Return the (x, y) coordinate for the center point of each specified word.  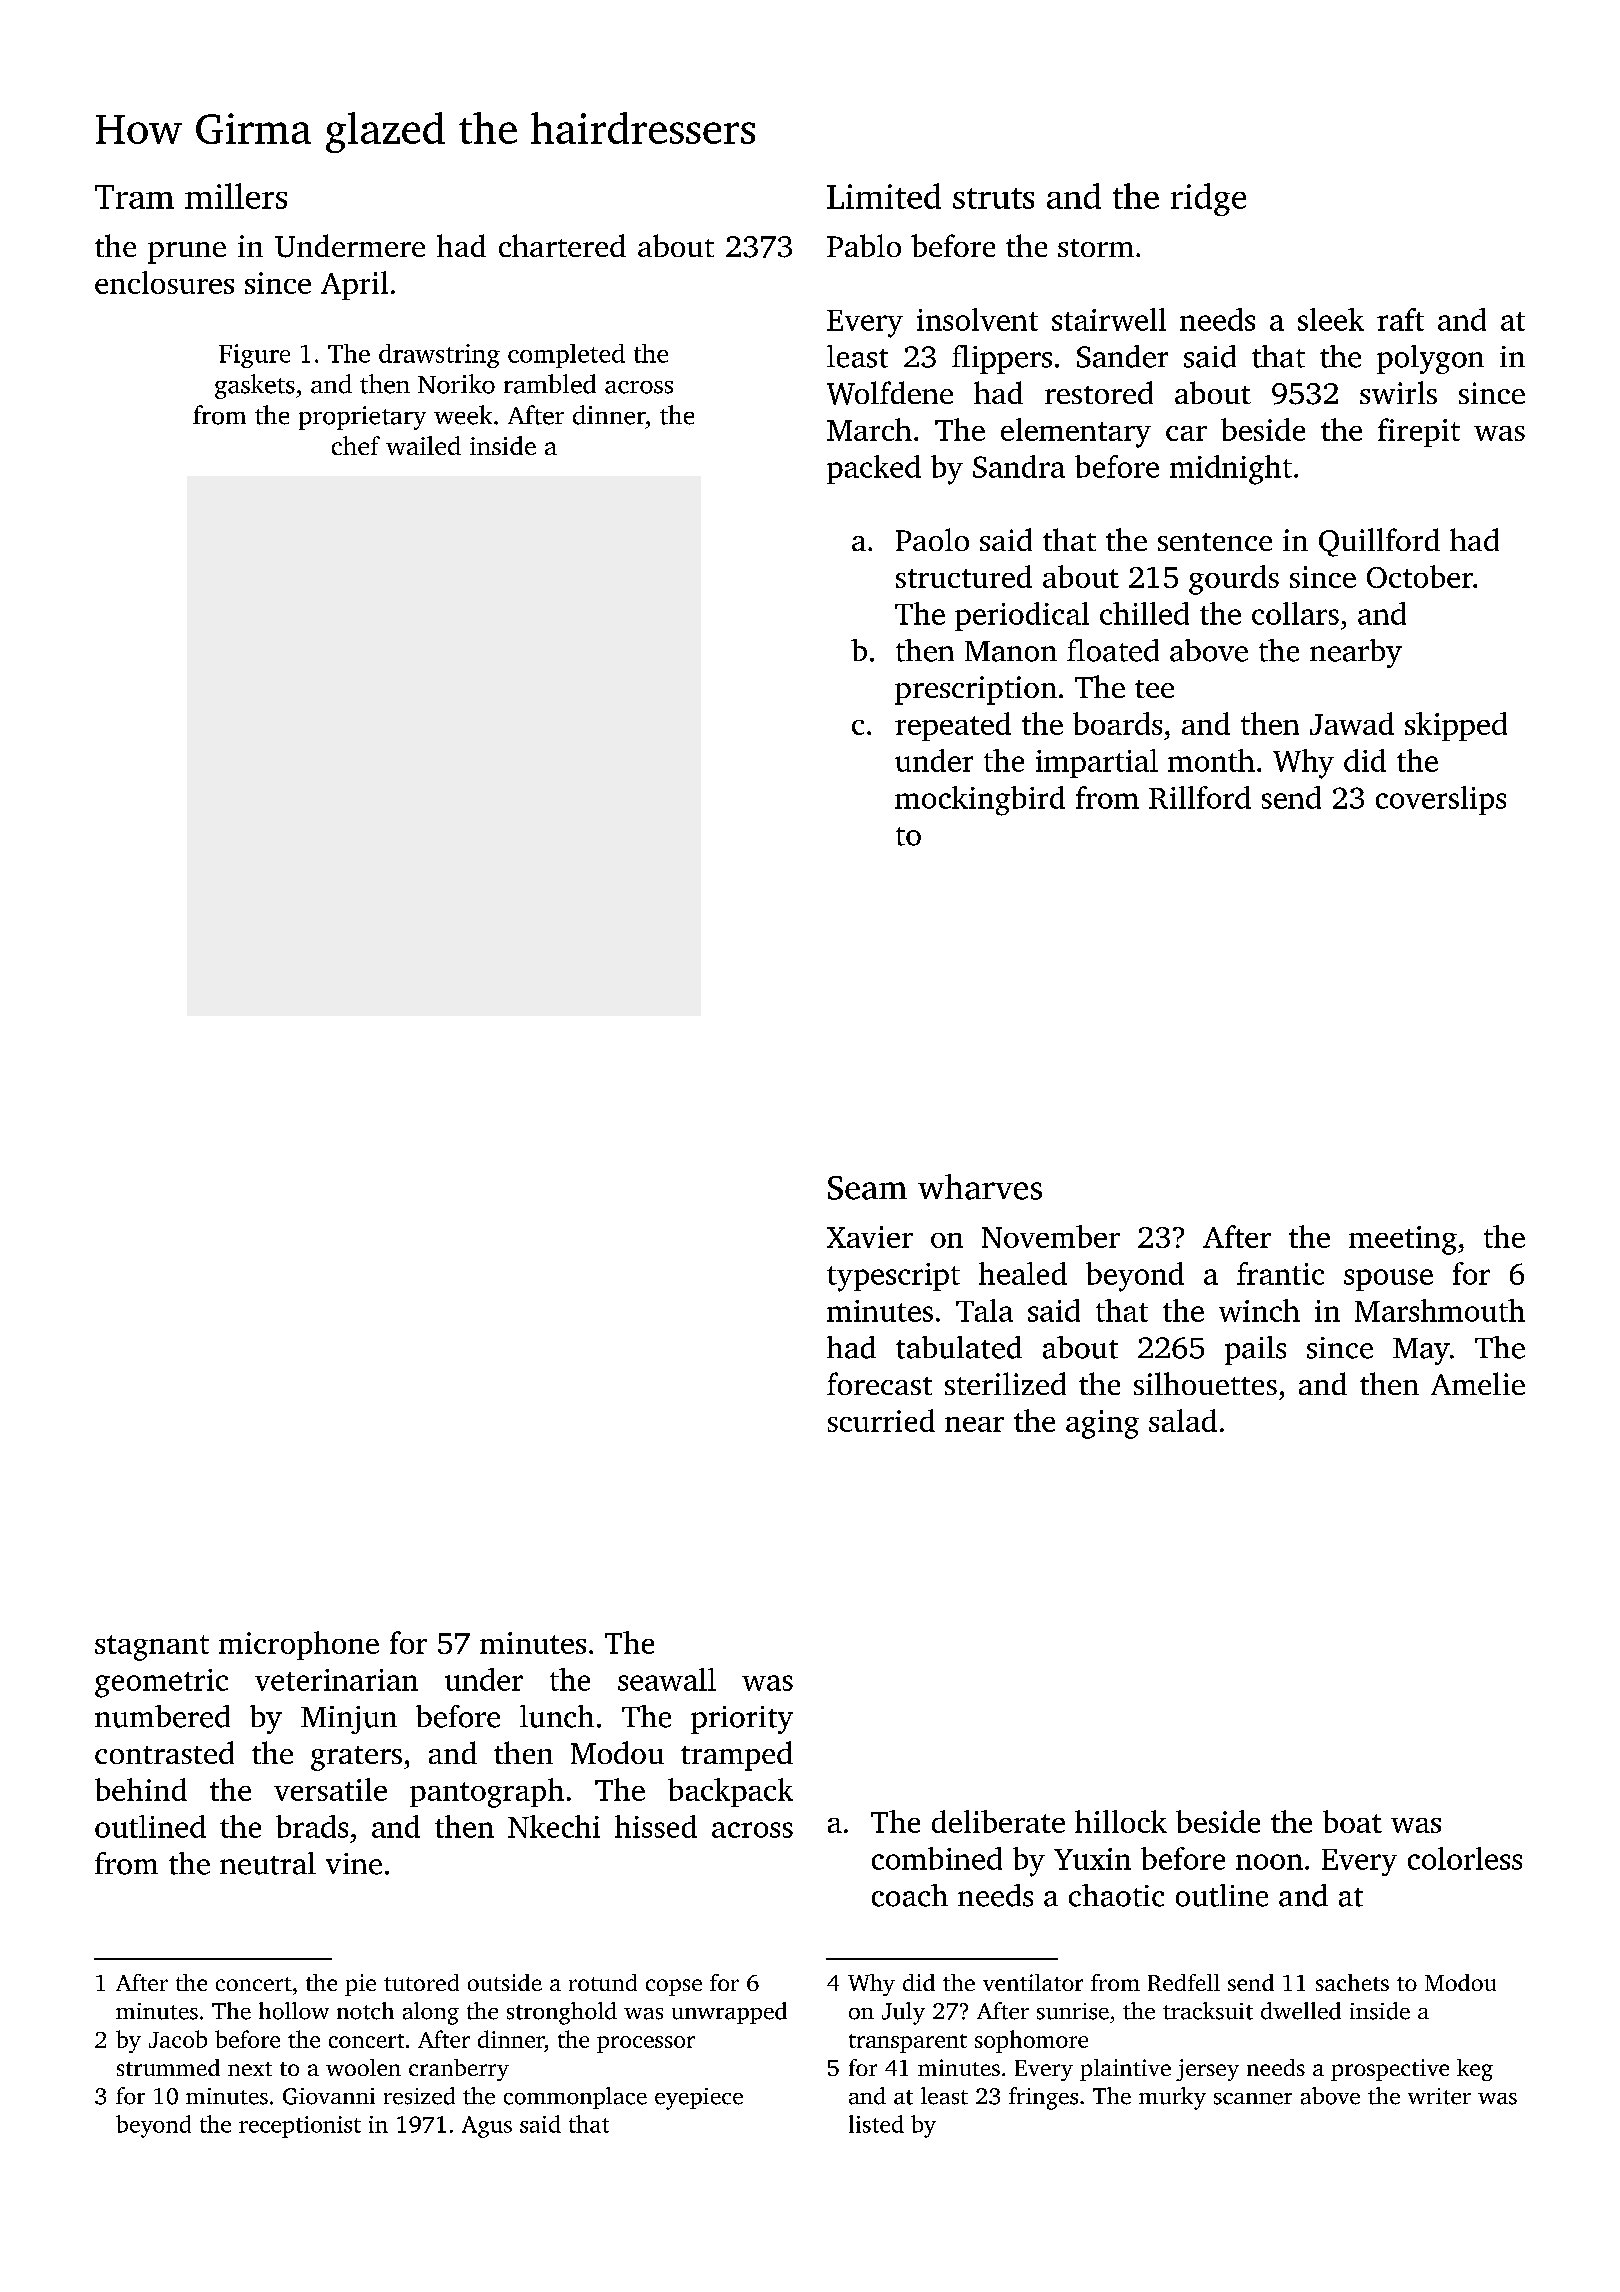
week (463, 415)
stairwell (1109, 319)
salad (1183, 1420)
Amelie (1478, 1383)
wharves (980, 1187)
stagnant (152, 1648)
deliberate (998, 1821)
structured (964, 576)
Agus (487, 2127)
